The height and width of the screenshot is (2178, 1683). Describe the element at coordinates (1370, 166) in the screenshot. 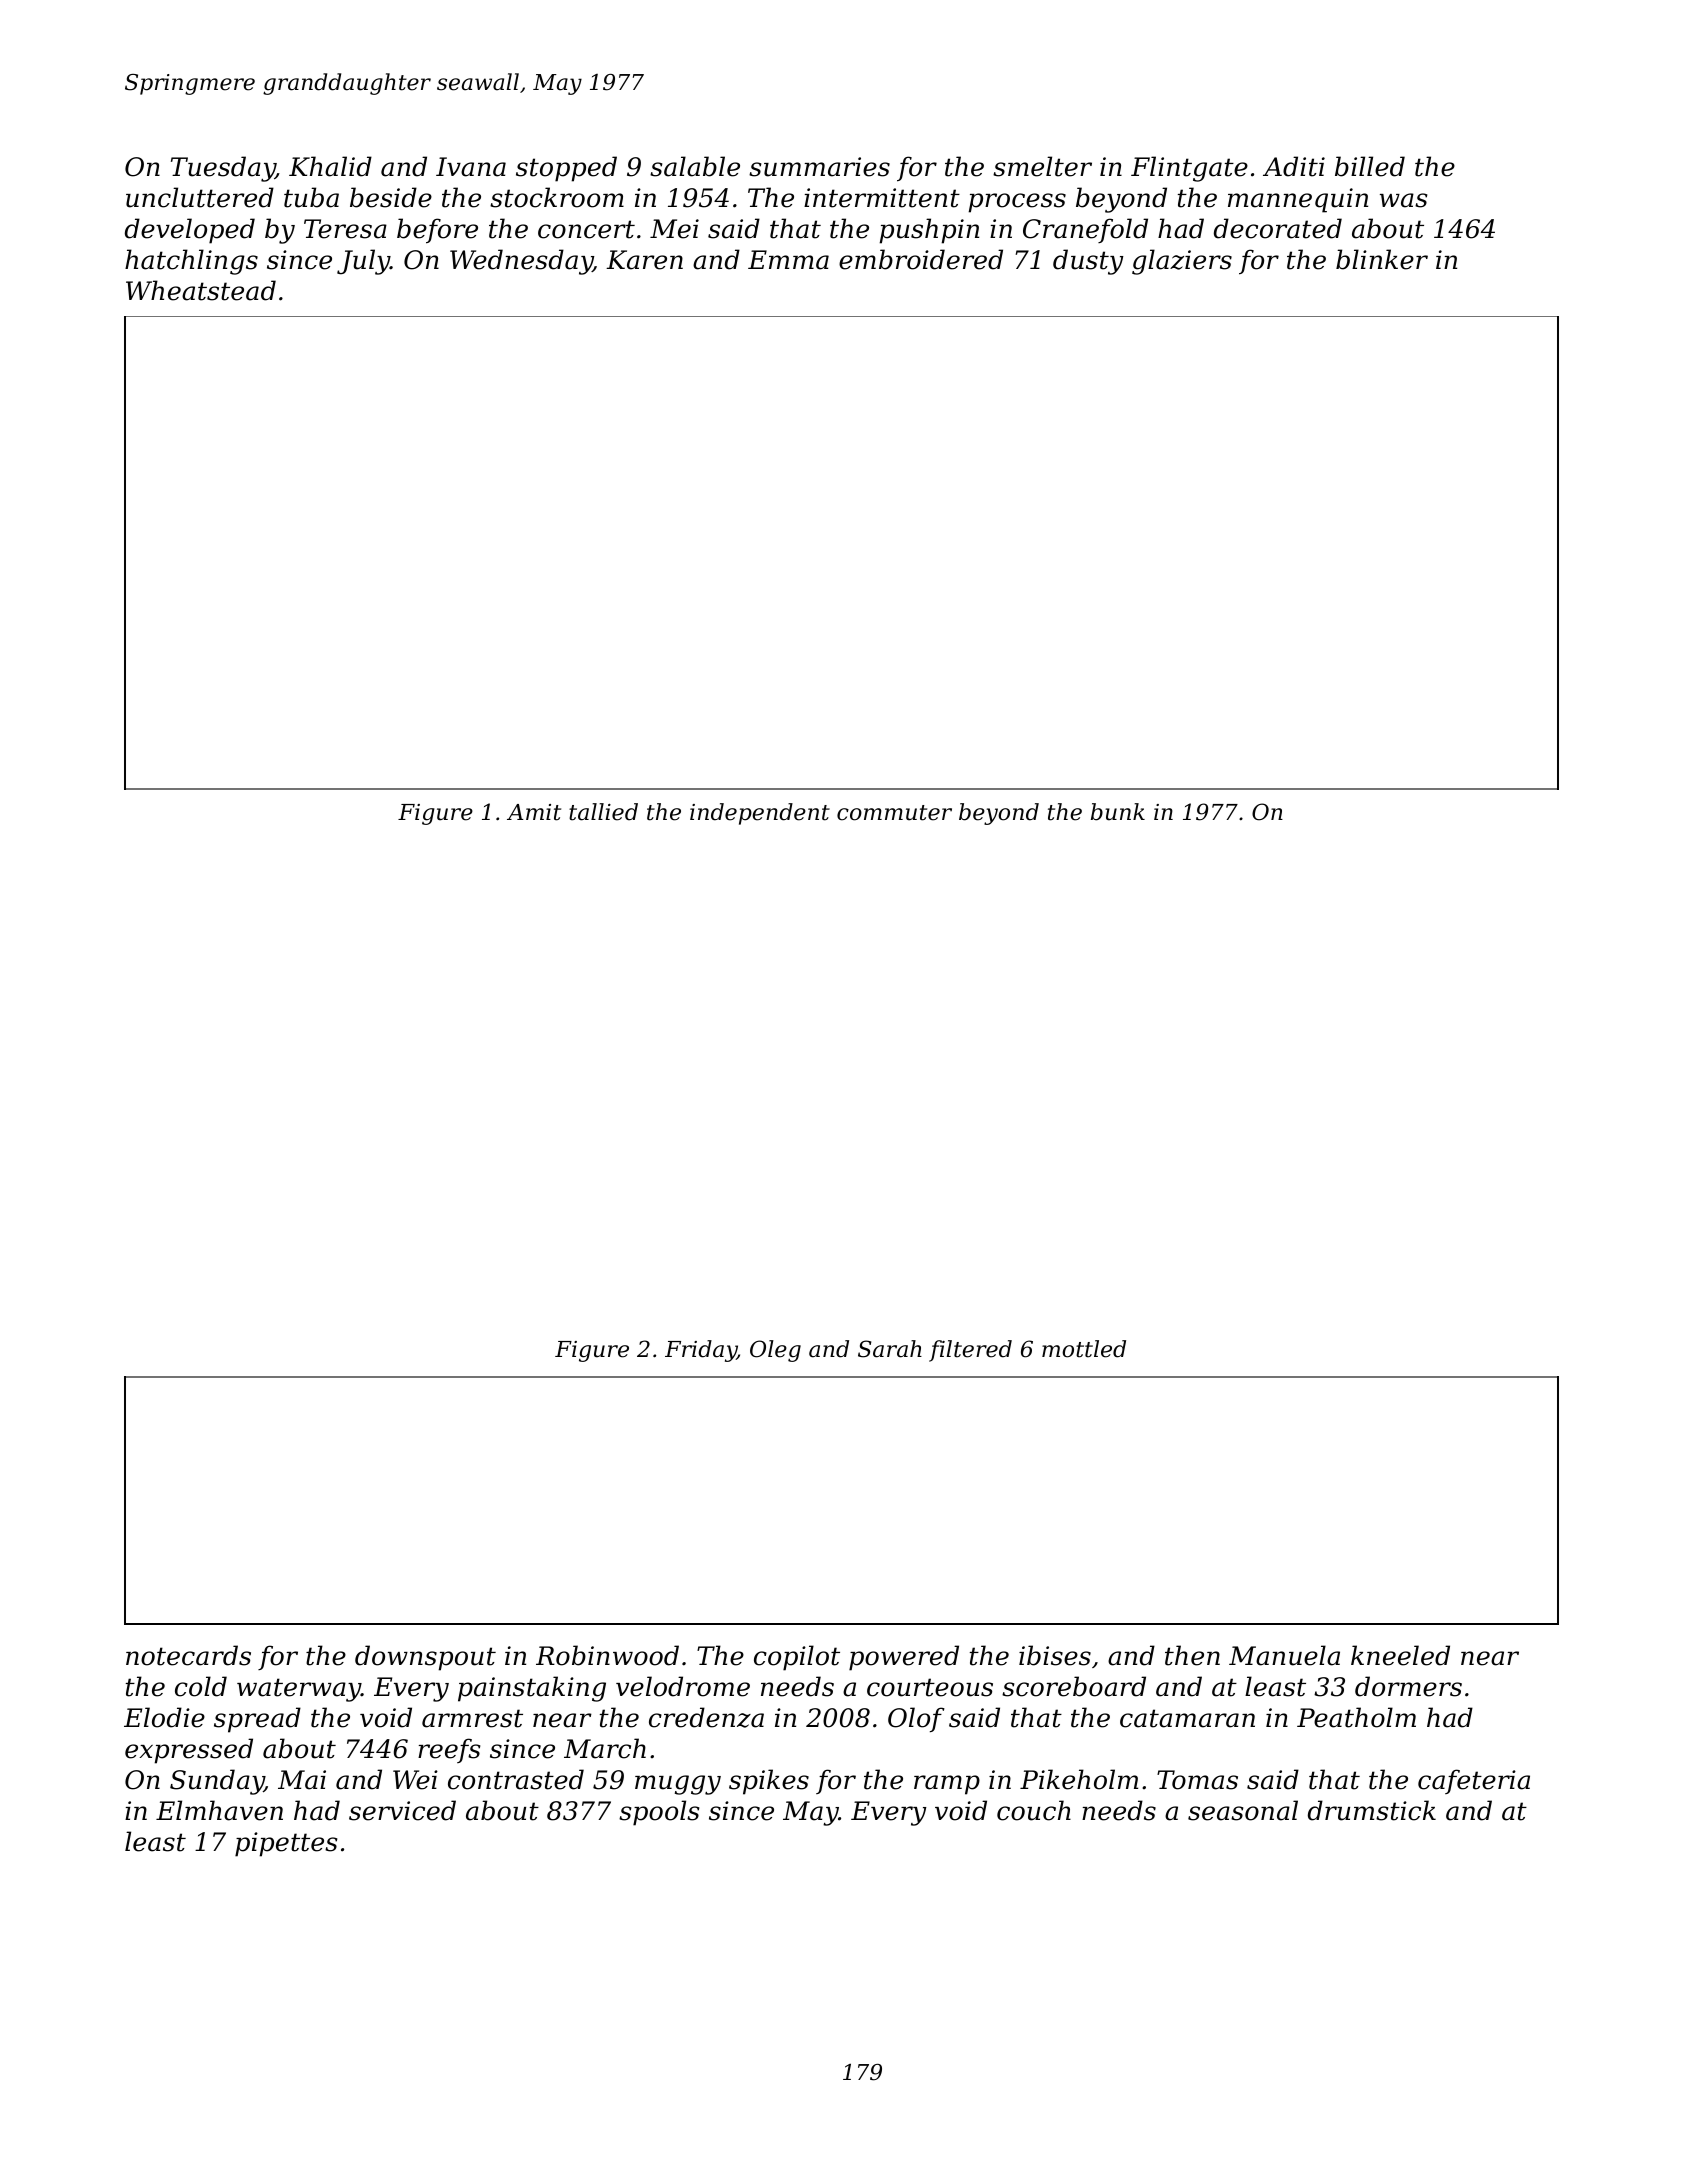

I see `billed` at that location.
